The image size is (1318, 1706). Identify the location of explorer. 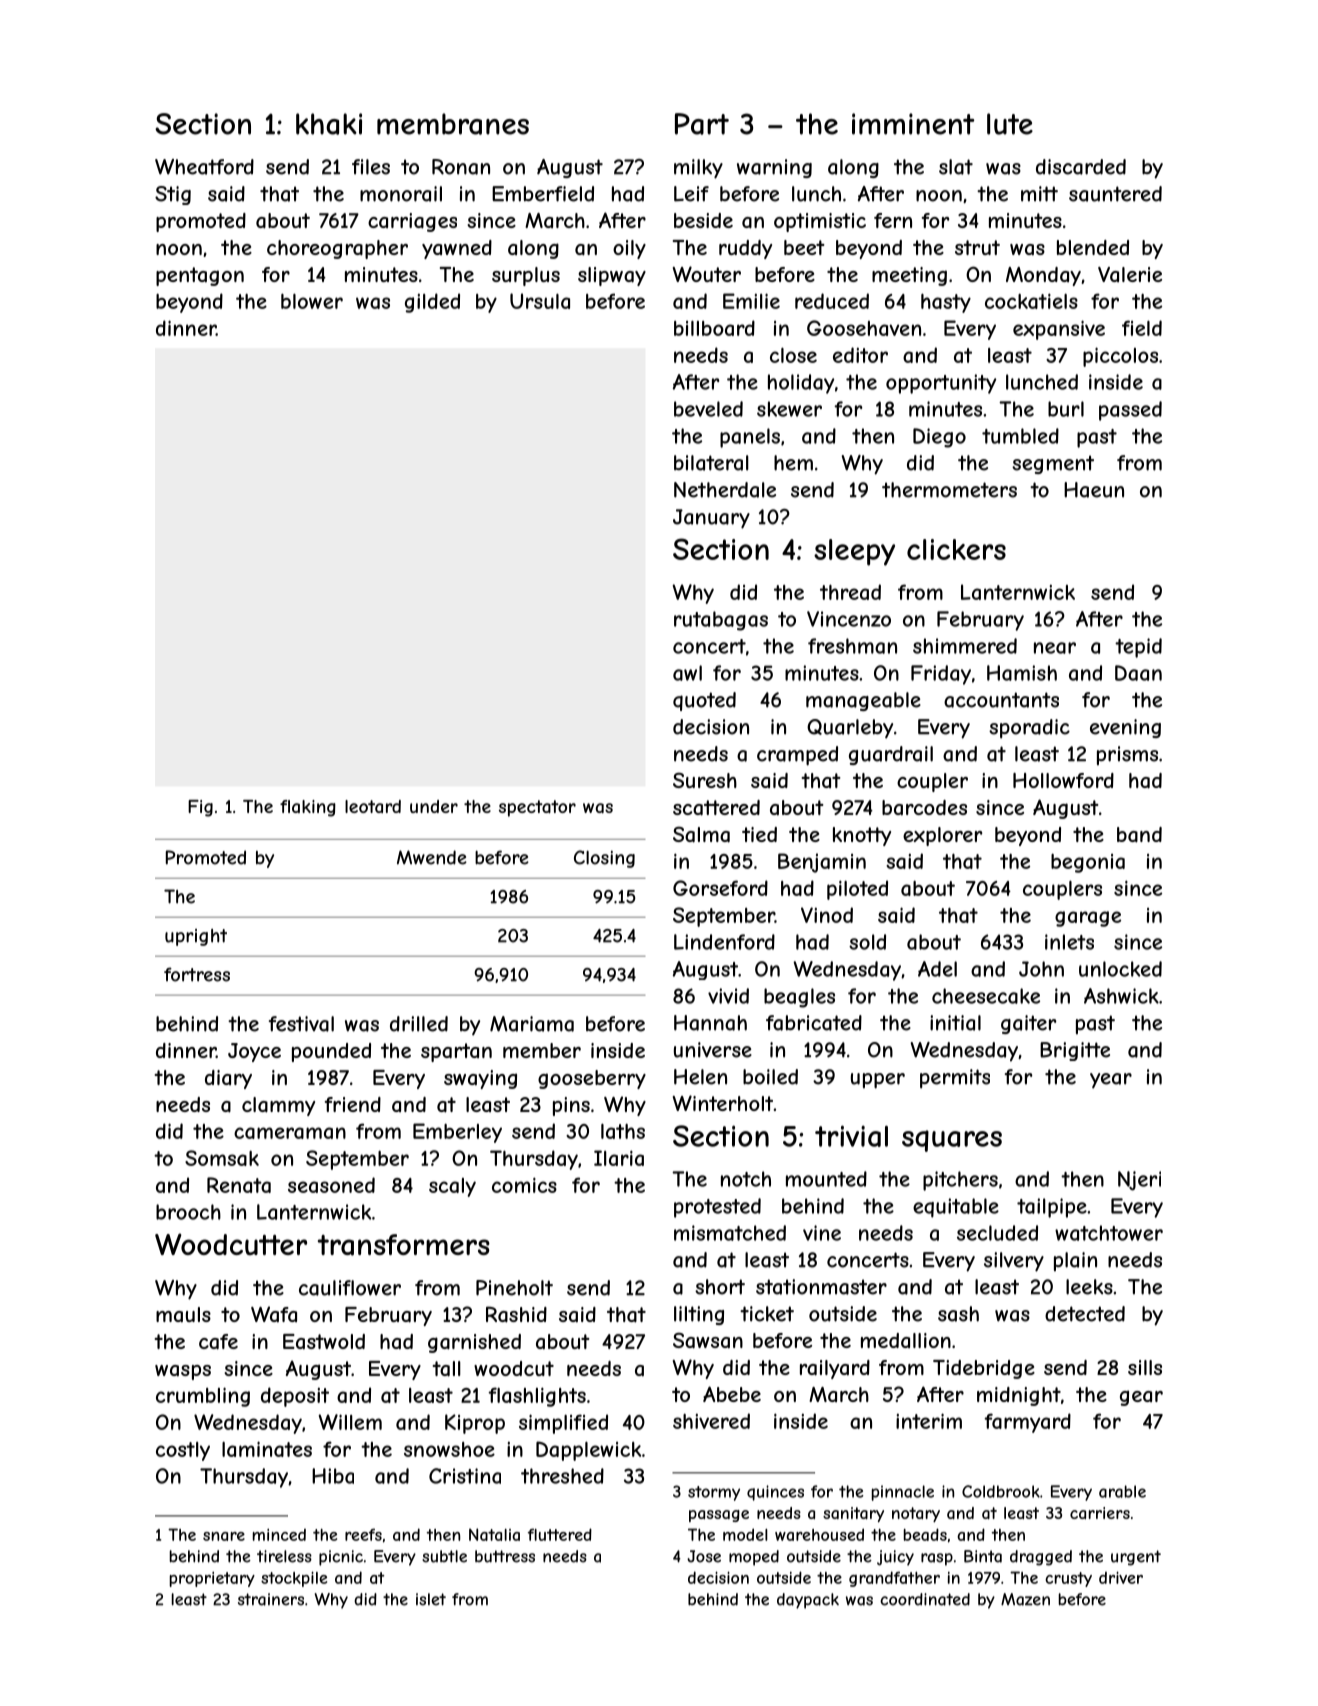
(942, 836).
